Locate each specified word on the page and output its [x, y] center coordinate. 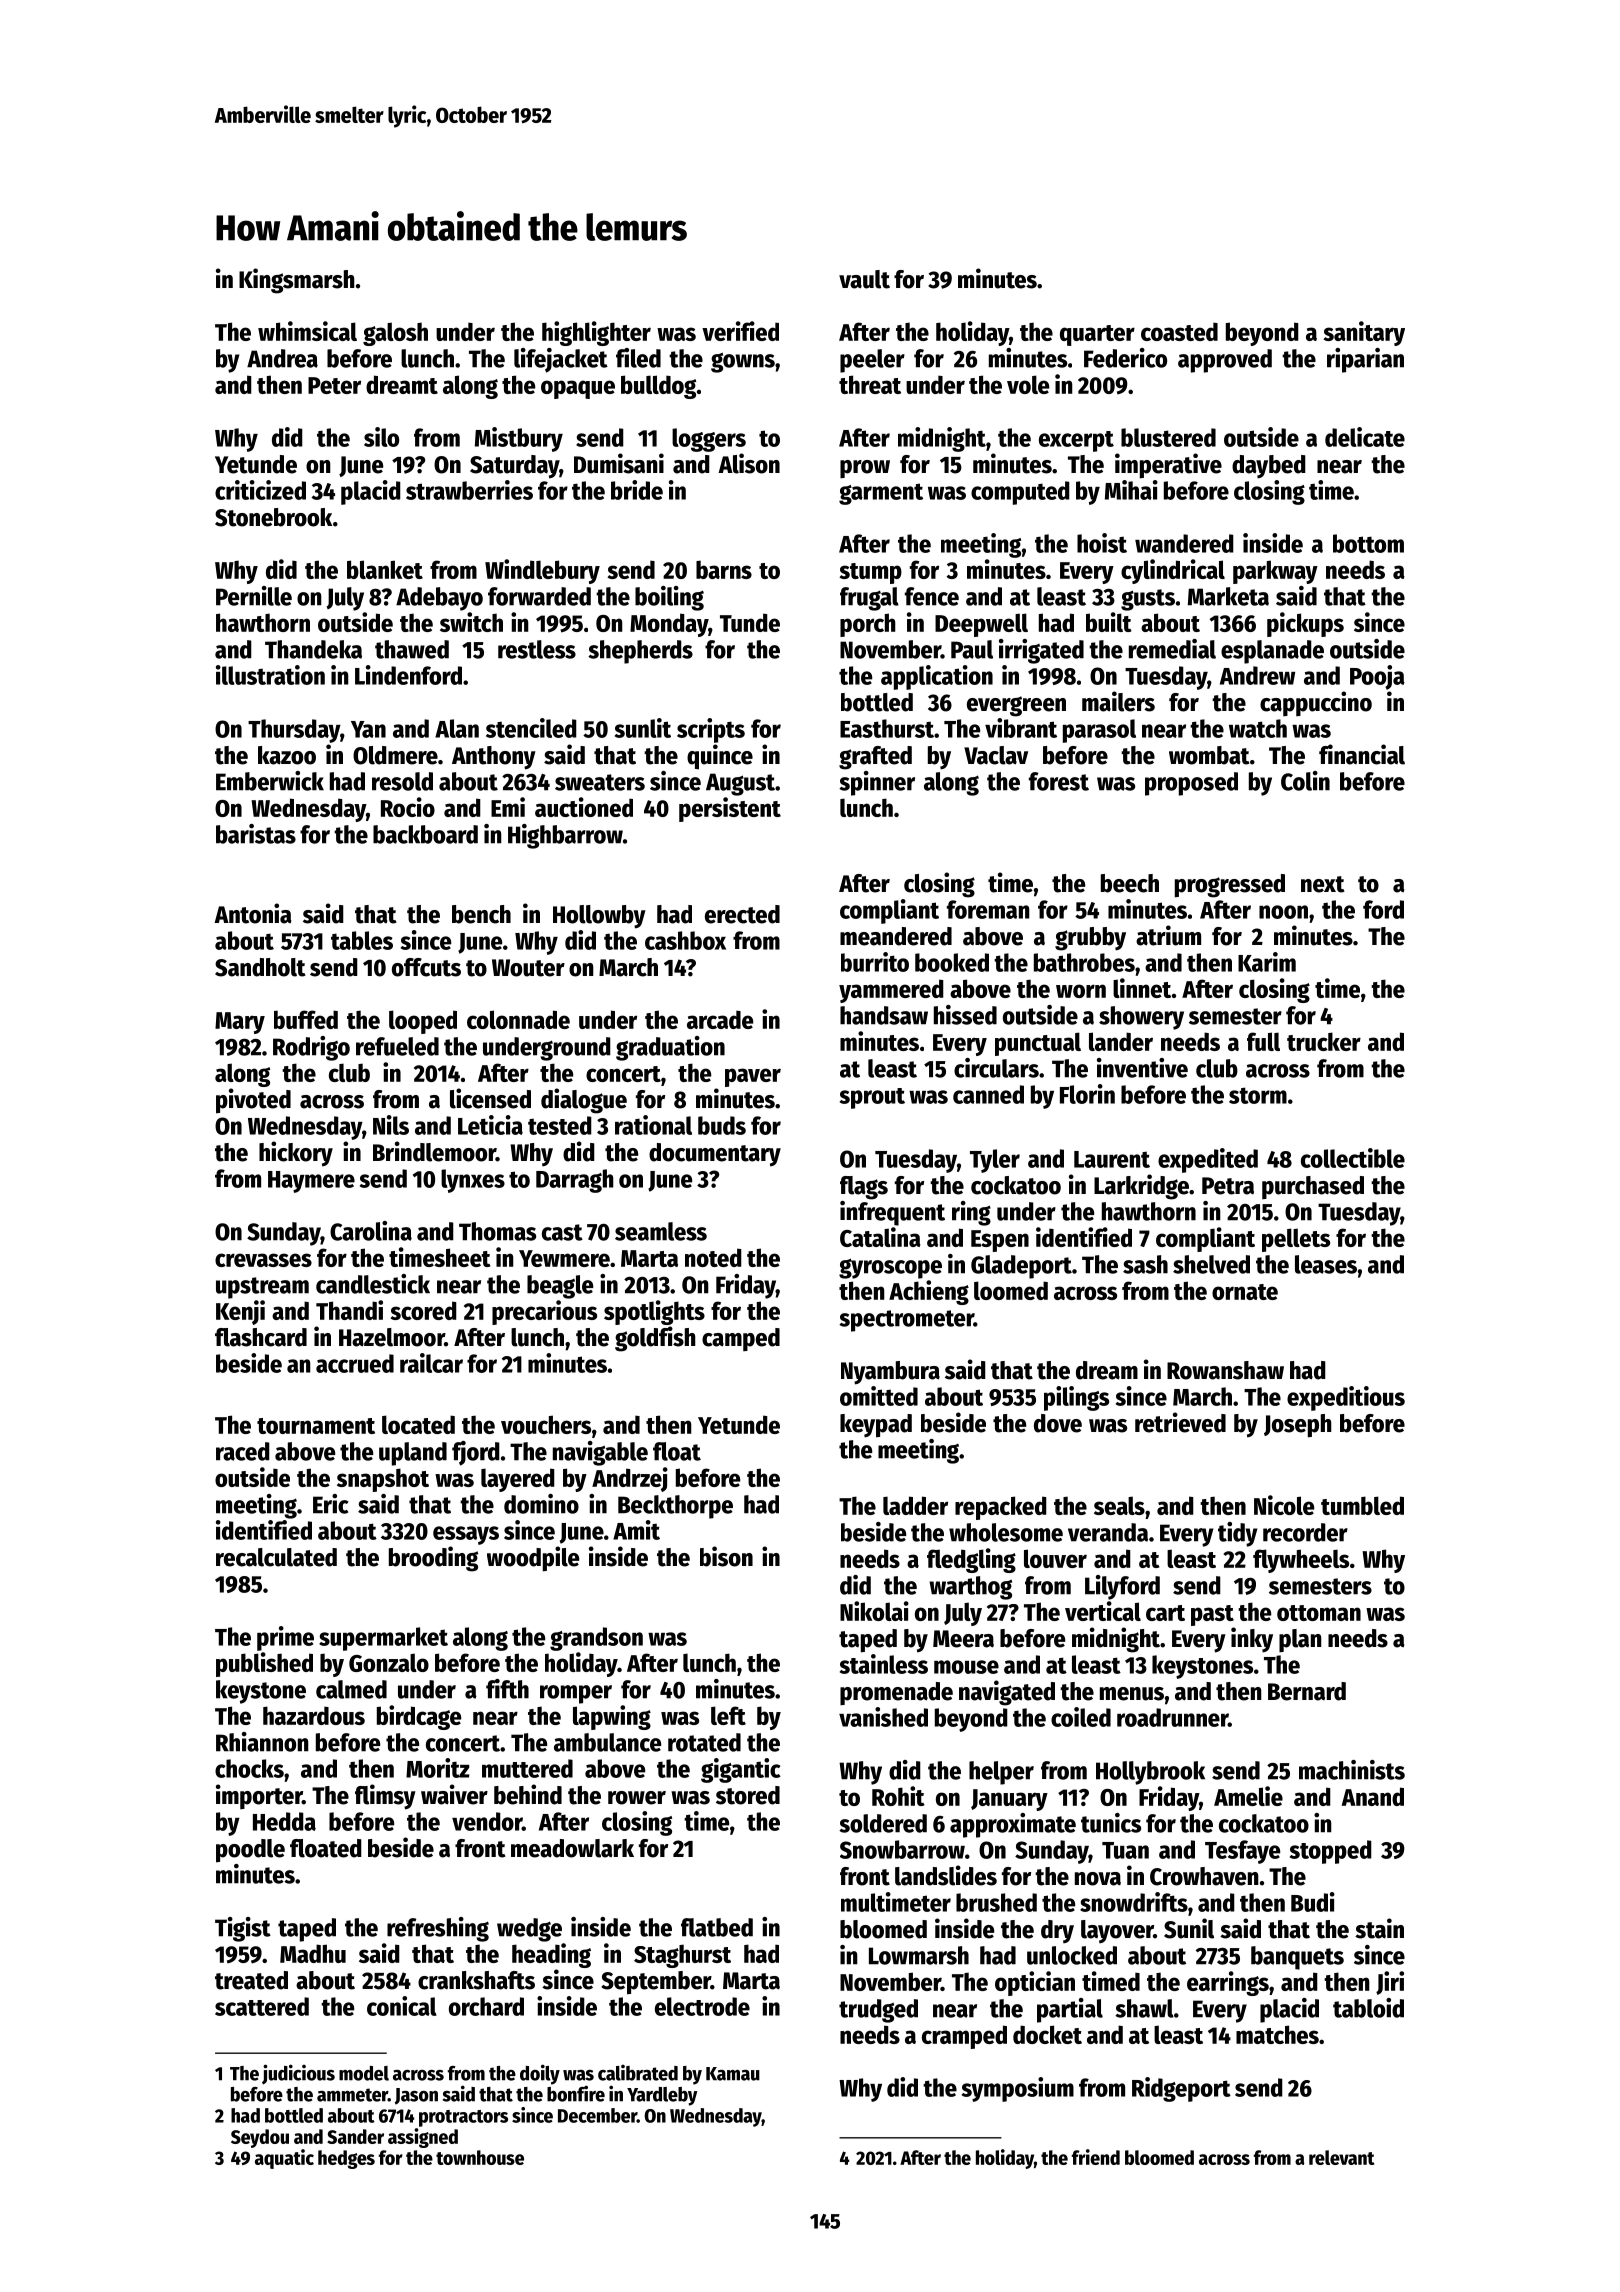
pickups [1305, 624]
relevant [1341, 2157]
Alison [749, 463]
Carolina [371, 1231]
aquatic [284, 2159]
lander [1121, 1041]
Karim [1267, 962]
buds [722, 1125]
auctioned [584, 807]
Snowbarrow [902, 1849]
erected [742, 914]
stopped [1331, 1852]
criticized [260, 490]
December [597, 2115]
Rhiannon [262, 1742]
